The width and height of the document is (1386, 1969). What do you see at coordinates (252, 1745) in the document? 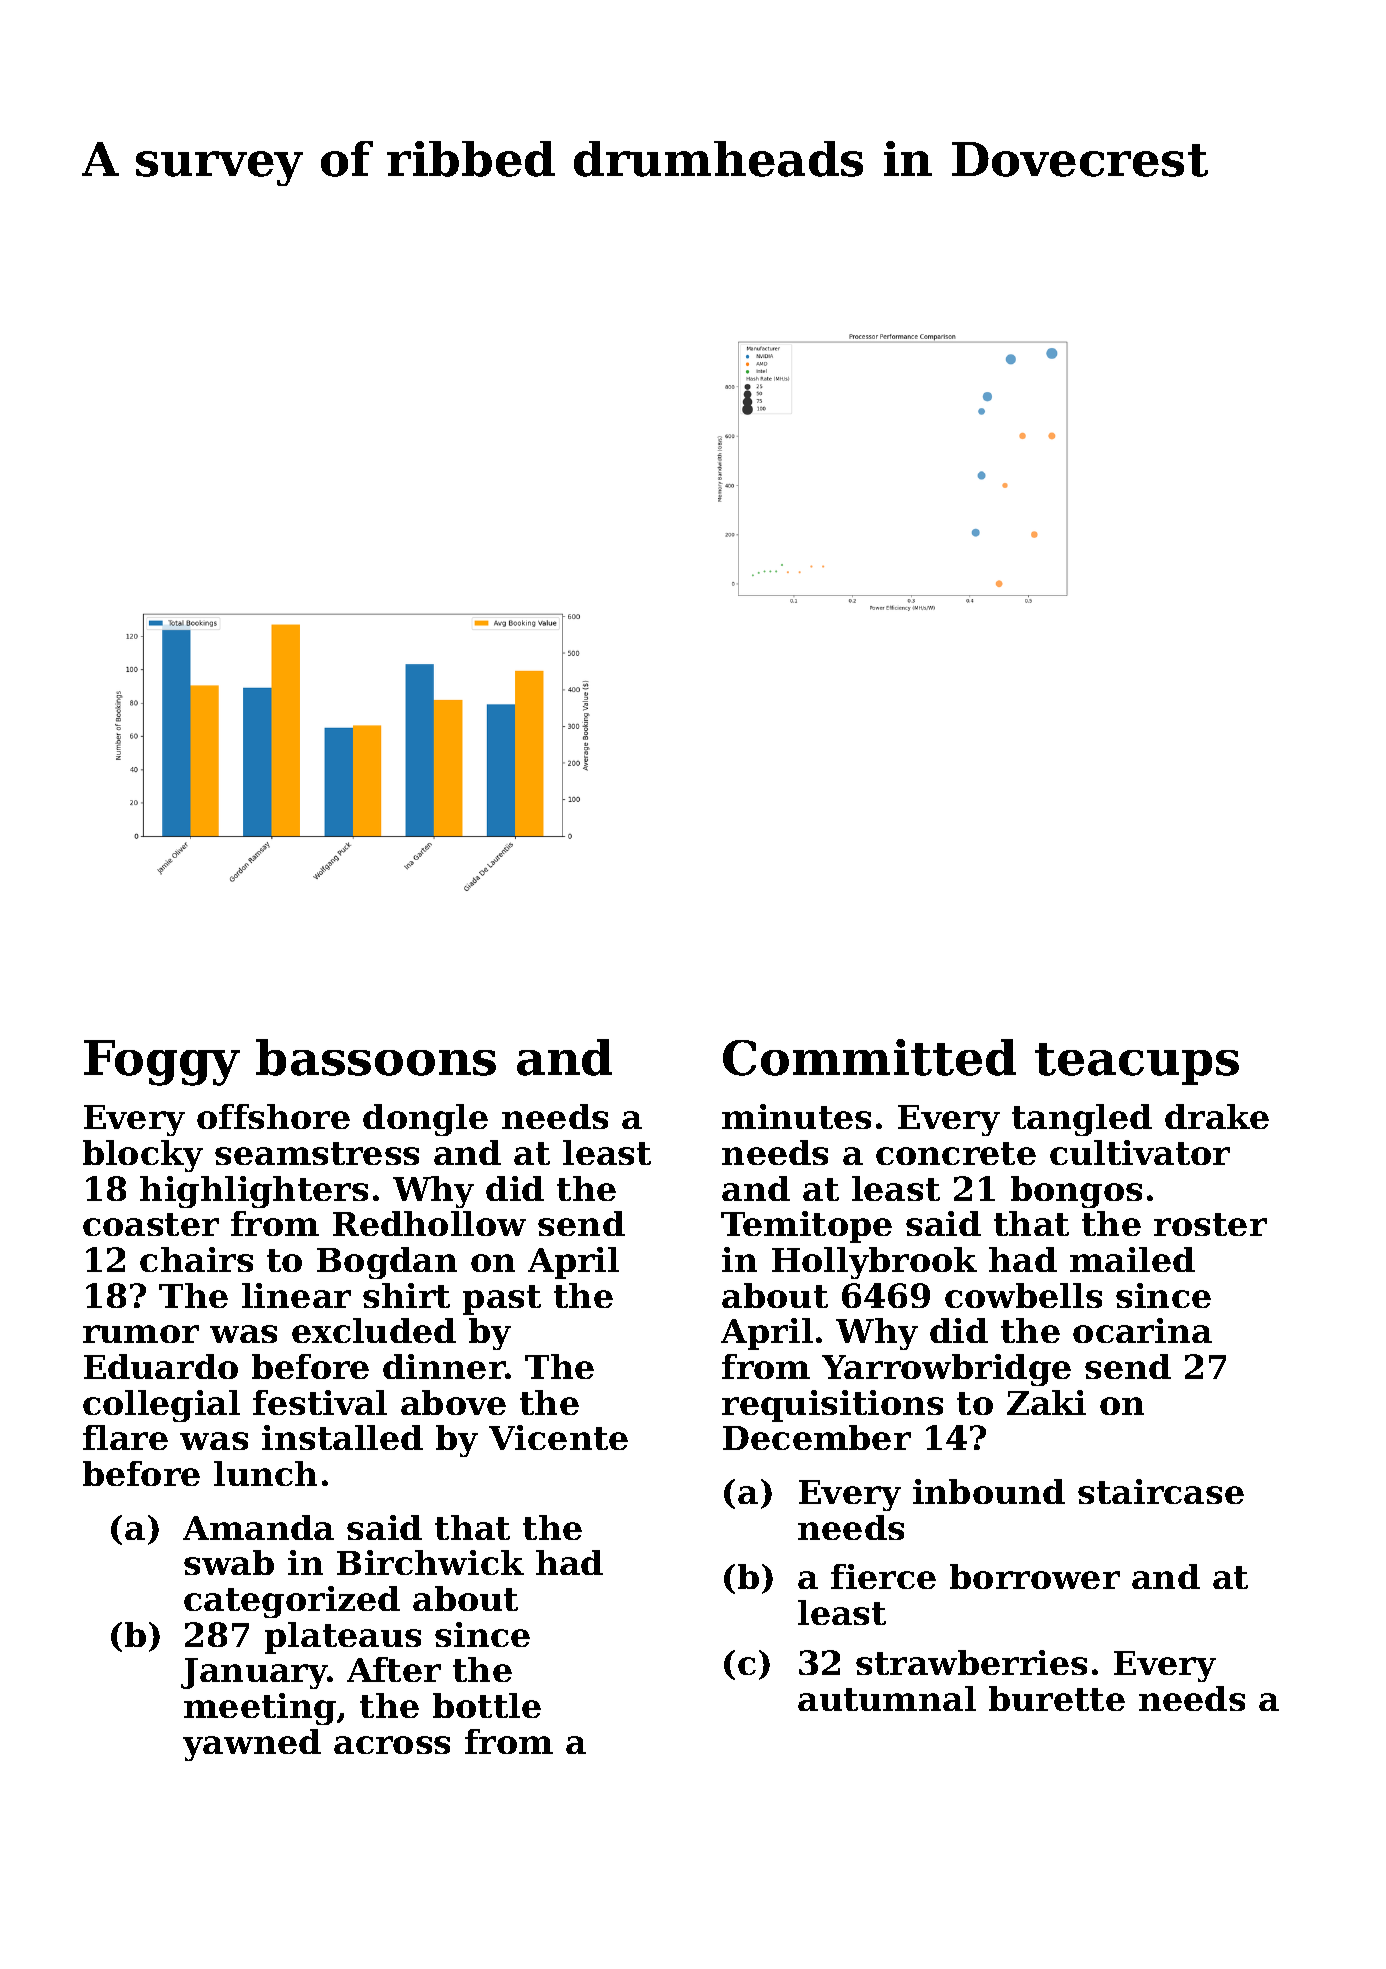
I see `yawned` at bounding box center [252, 1745].
